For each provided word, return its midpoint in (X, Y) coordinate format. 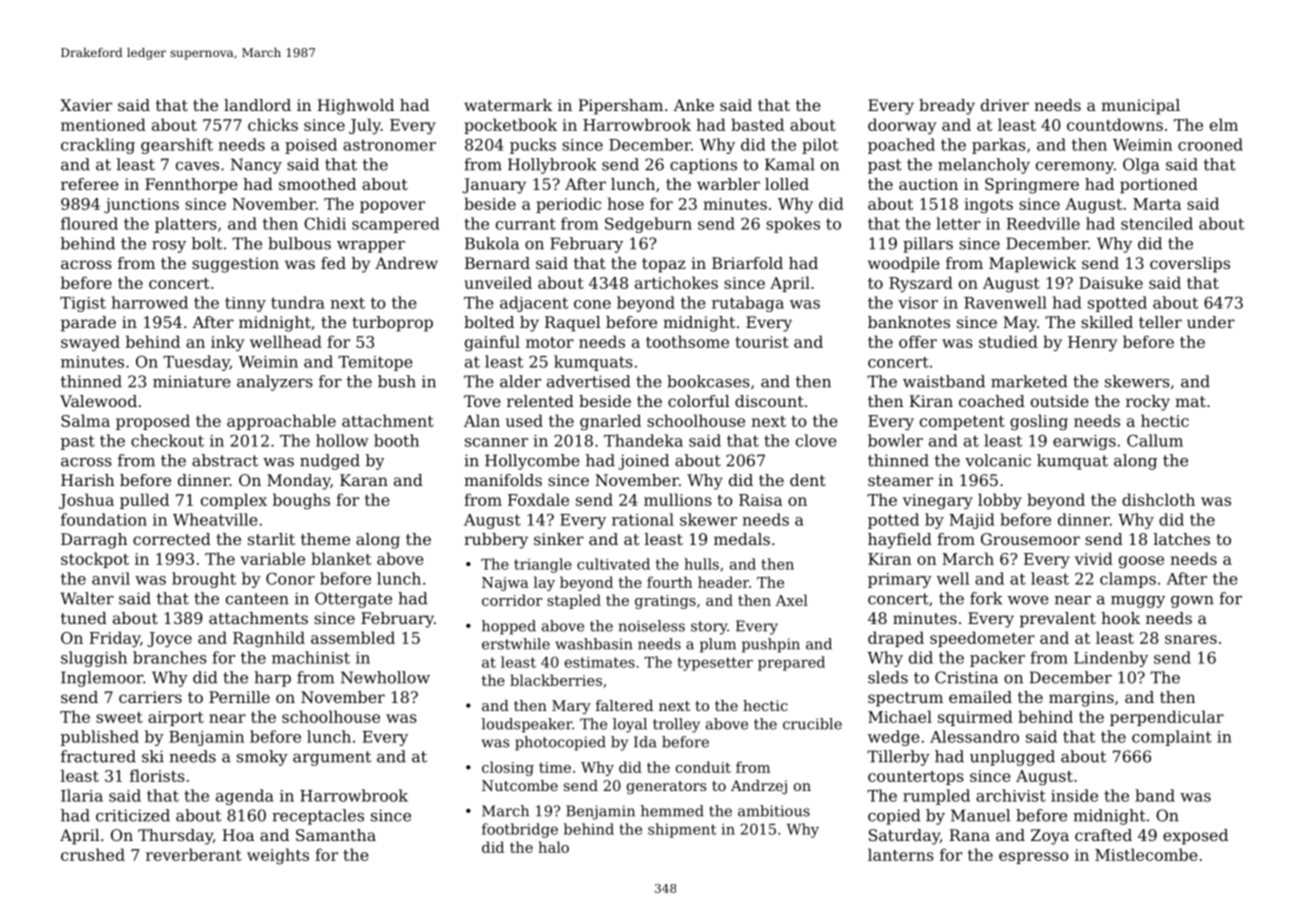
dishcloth (1158, 499)
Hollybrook (552, 166)
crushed (93, 854)
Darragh (94, 541)
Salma (85, 420)
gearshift (177, 146)
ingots (988, 205)
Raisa (760, 500)
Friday (114, 639)
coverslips (1190, 265)
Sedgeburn (648, 225)
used (524, 420)
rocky (1148, 403)
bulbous (299, 243)
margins (1081, 699)
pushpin (771, 645)
